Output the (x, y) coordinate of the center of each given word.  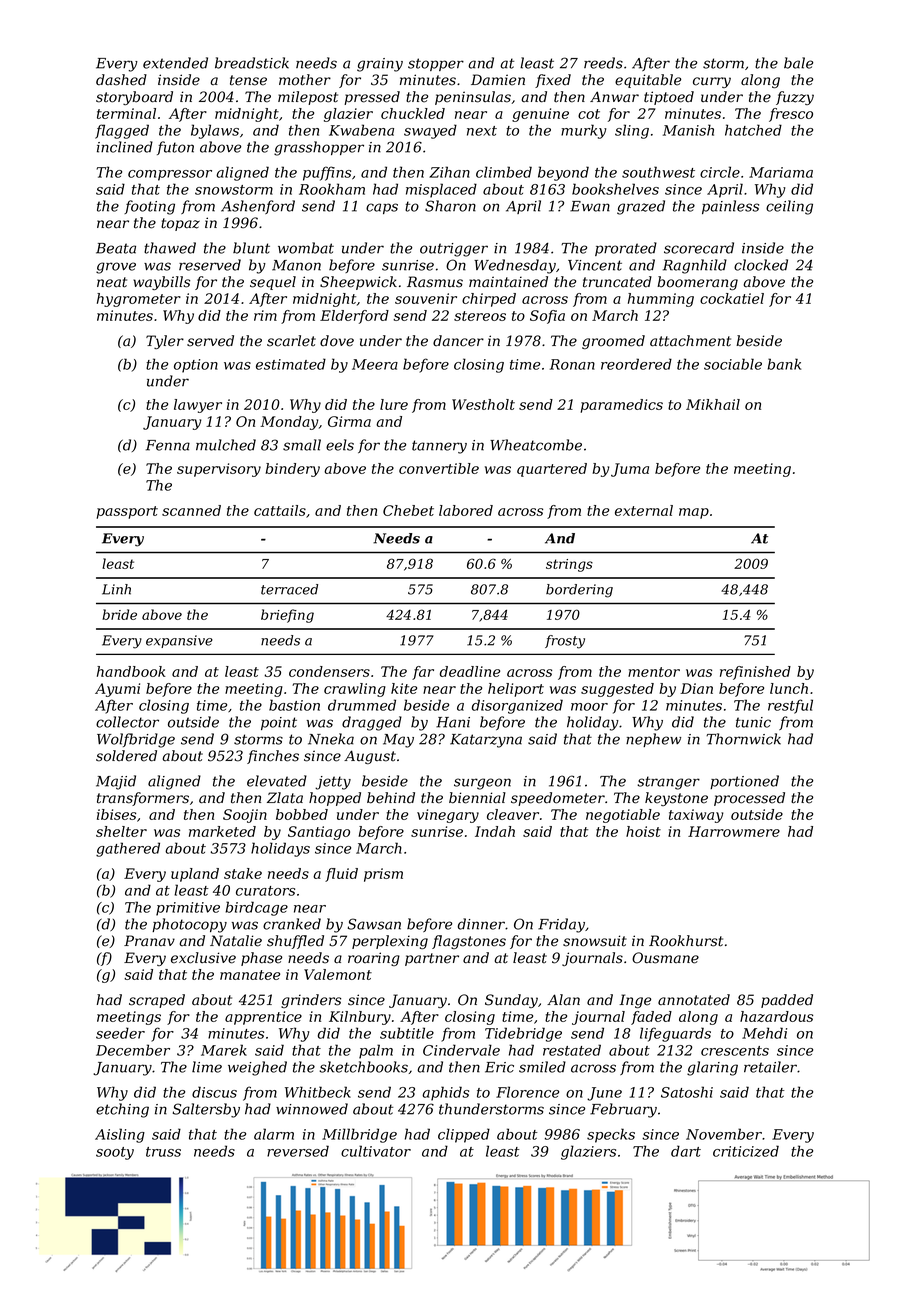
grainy (380, 65)
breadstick (252, 63)
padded (787, 1001)
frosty (565, 642)
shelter (121, 831)
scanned (191, 510)
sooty (115, 1153)
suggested (617, 690)
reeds (603, 63)
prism (383, 875)
